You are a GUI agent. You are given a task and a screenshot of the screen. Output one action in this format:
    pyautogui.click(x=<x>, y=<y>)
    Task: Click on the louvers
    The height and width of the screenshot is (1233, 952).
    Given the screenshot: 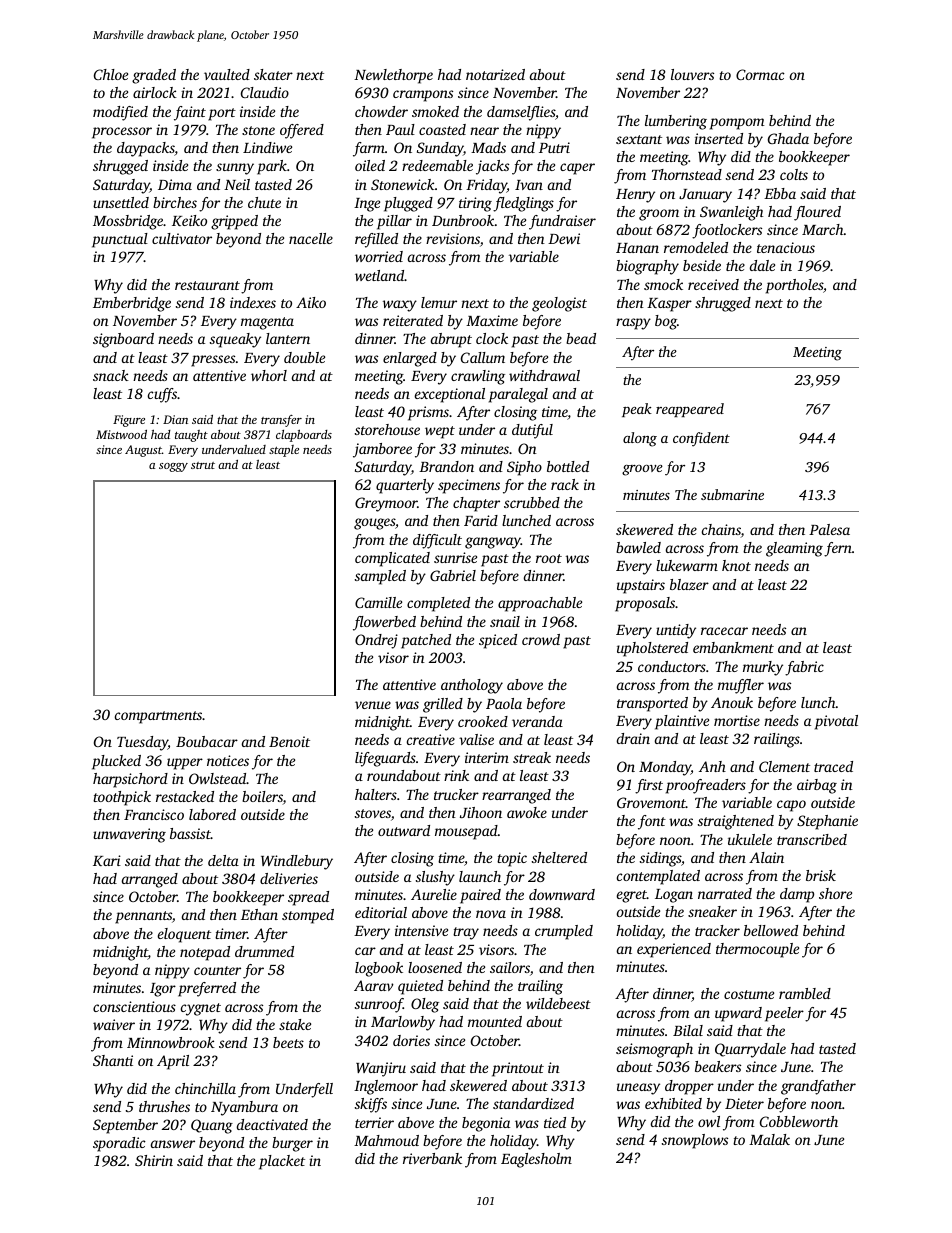 What is the action you would take?
    pyautogui.click(x=692, y=74)
